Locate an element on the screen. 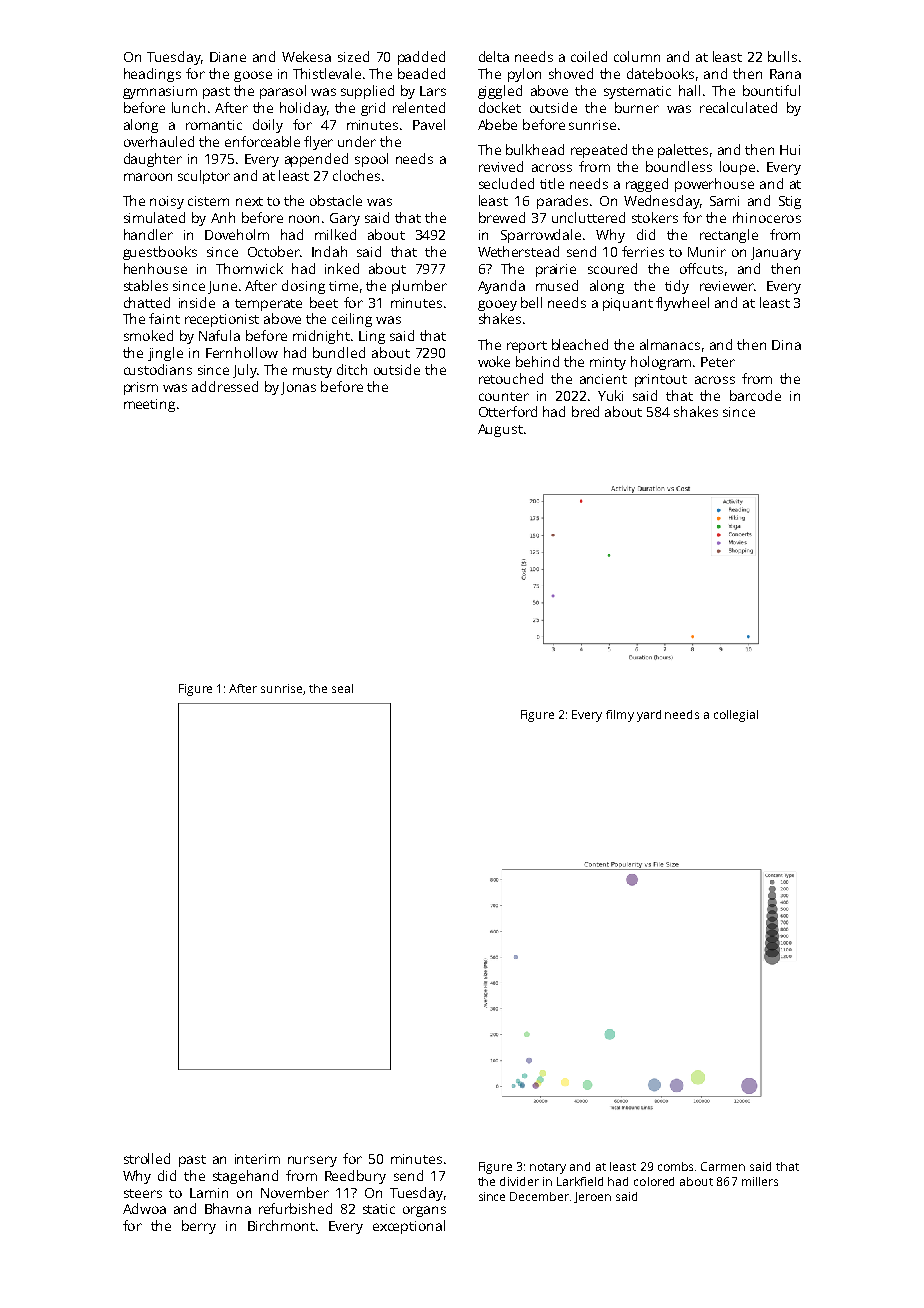 The width and height of the screenshot is (924, 1308). interim is located at coordinates (257, 1159).
